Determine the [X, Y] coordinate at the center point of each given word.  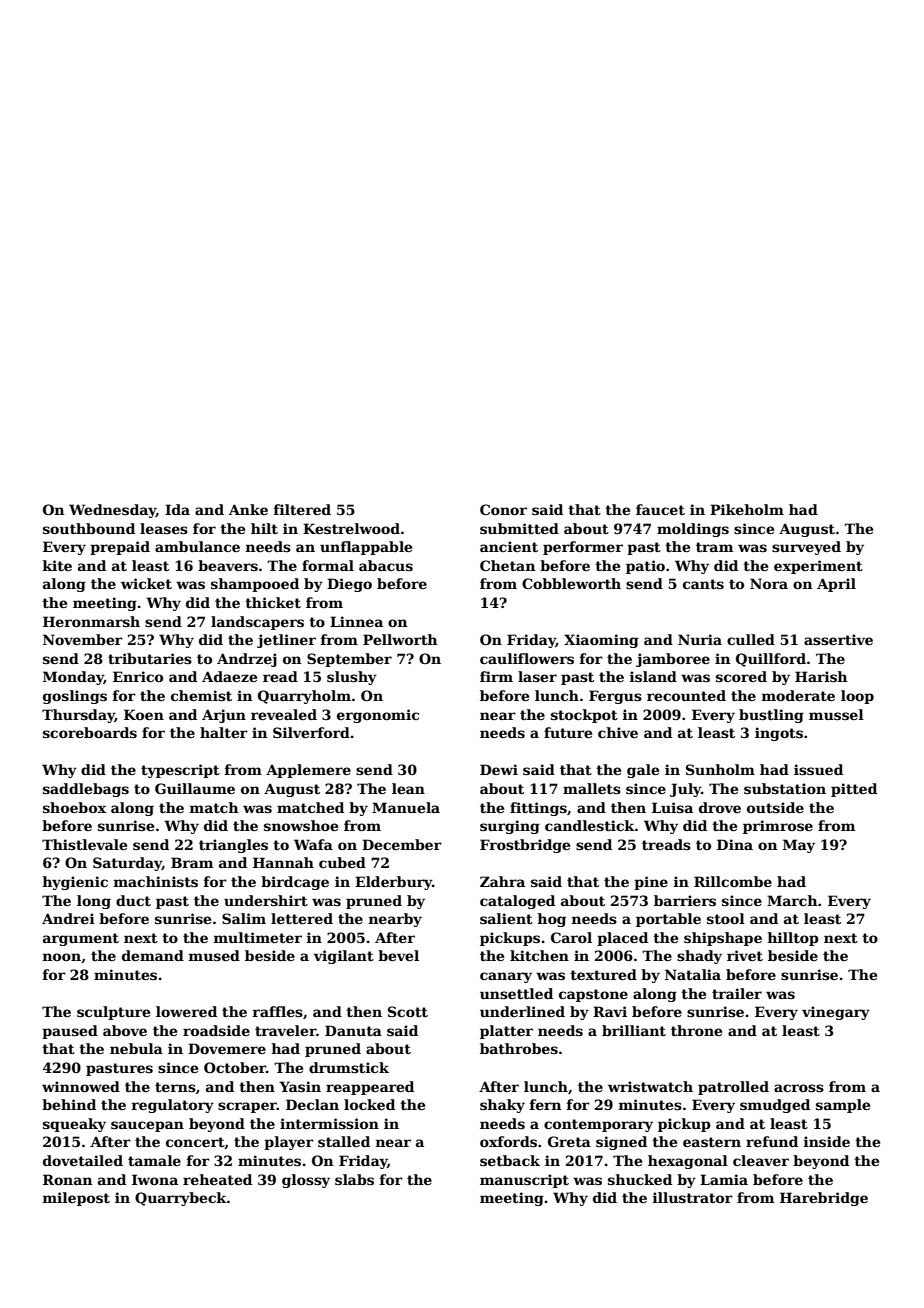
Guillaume [195, 788]
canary [506, 977]
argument [81, 939]
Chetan [507, 565]
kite [57, 565]
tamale [154, 1160]
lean [408, 788]
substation [785, 788]
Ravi [610, 1011]
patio [645, 567]
